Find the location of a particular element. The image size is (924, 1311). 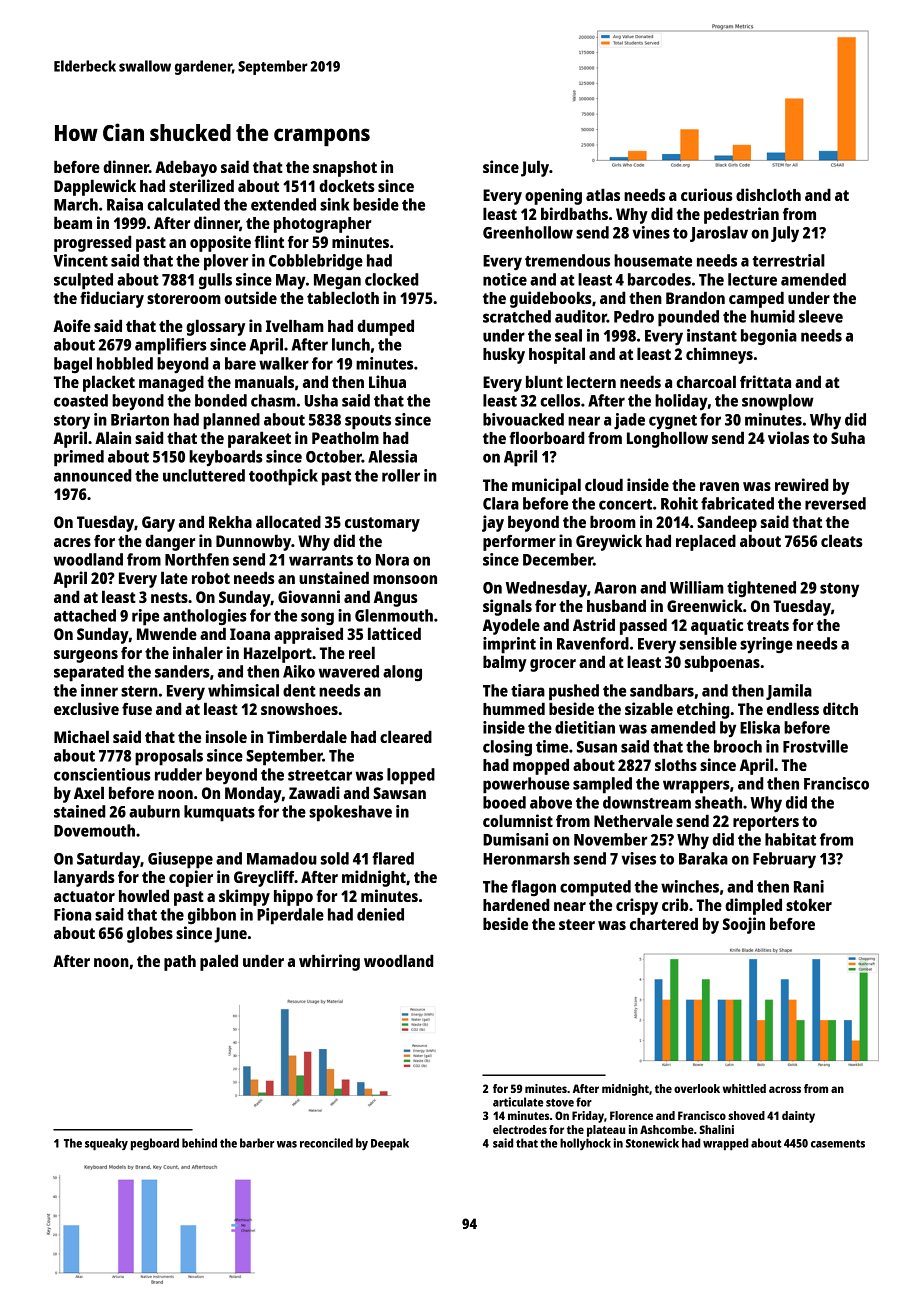

barber is located at coordinates (257, 1143).
